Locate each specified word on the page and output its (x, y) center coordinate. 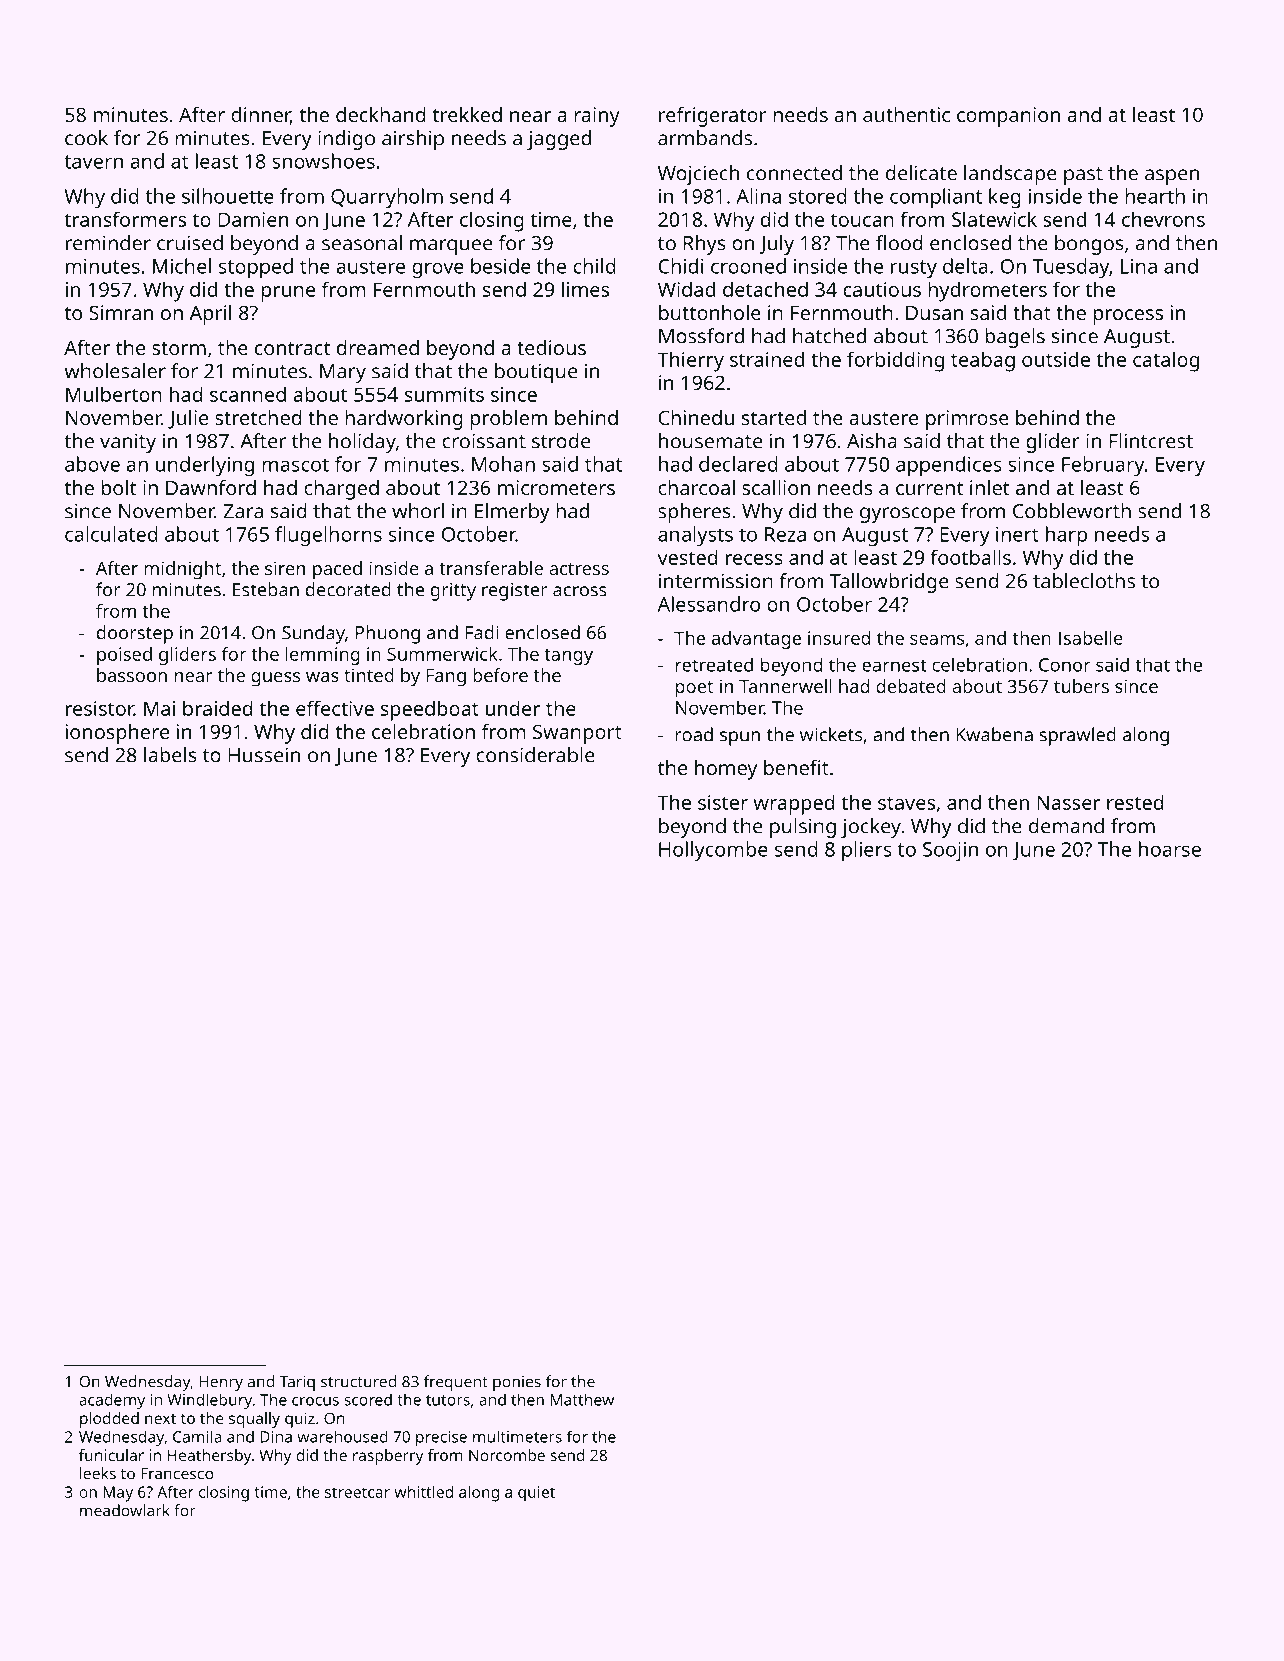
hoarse (1170, 849)
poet (694, 689)
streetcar (357, 1492)
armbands (705, 138)
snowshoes (323, 161)
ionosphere (117, 734)
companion (1008, 117)
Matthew (582, 1400)
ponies (517, 1383)
